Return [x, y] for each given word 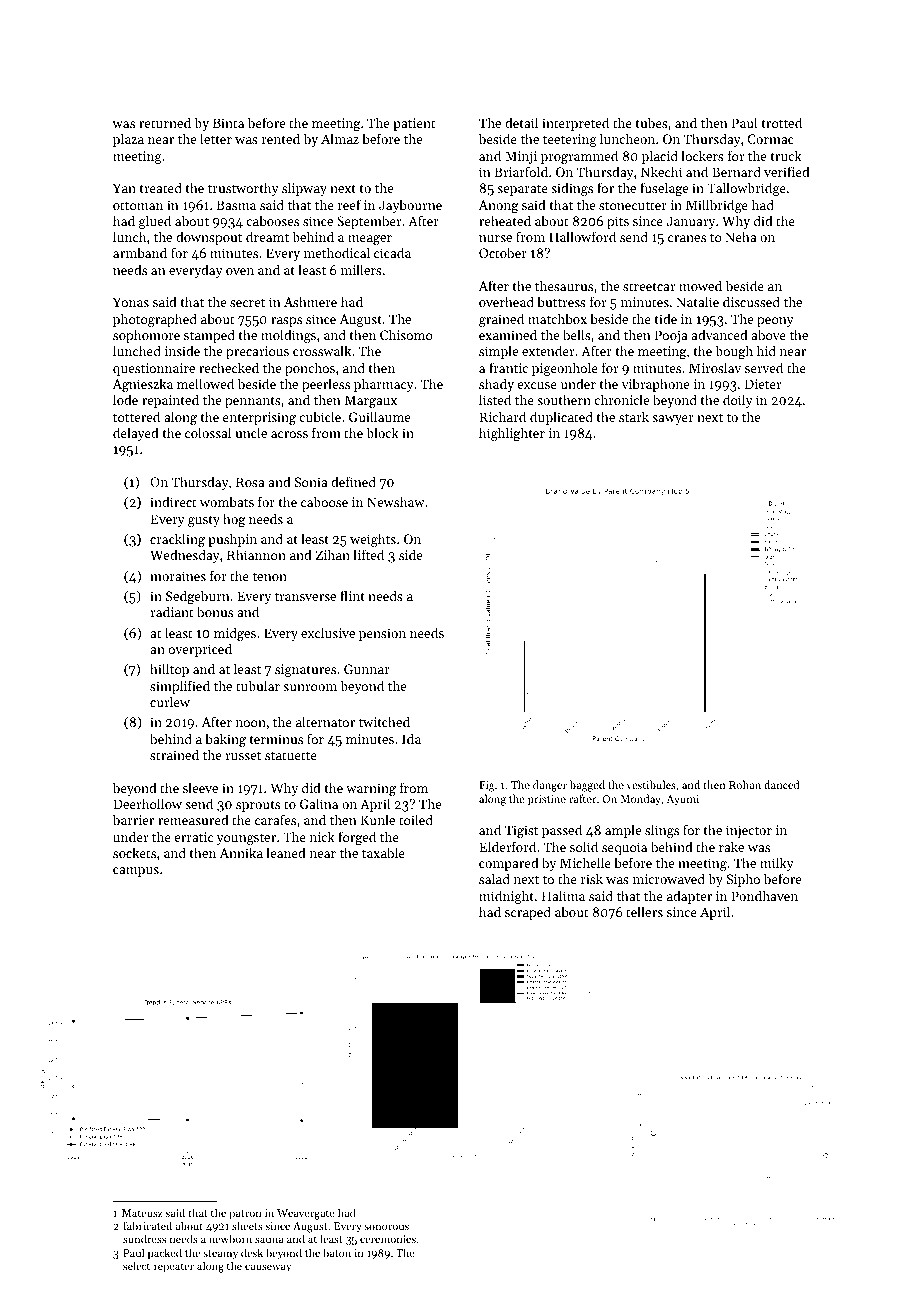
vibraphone [655, 385]
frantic [508, 367]
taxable [383, 852]
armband [140, 252]
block [383, 432]
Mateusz [142, 1213]
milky [777, 864]
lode [125, 399]
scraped [528, 913]
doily [738, 401]
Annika [241, 852]
